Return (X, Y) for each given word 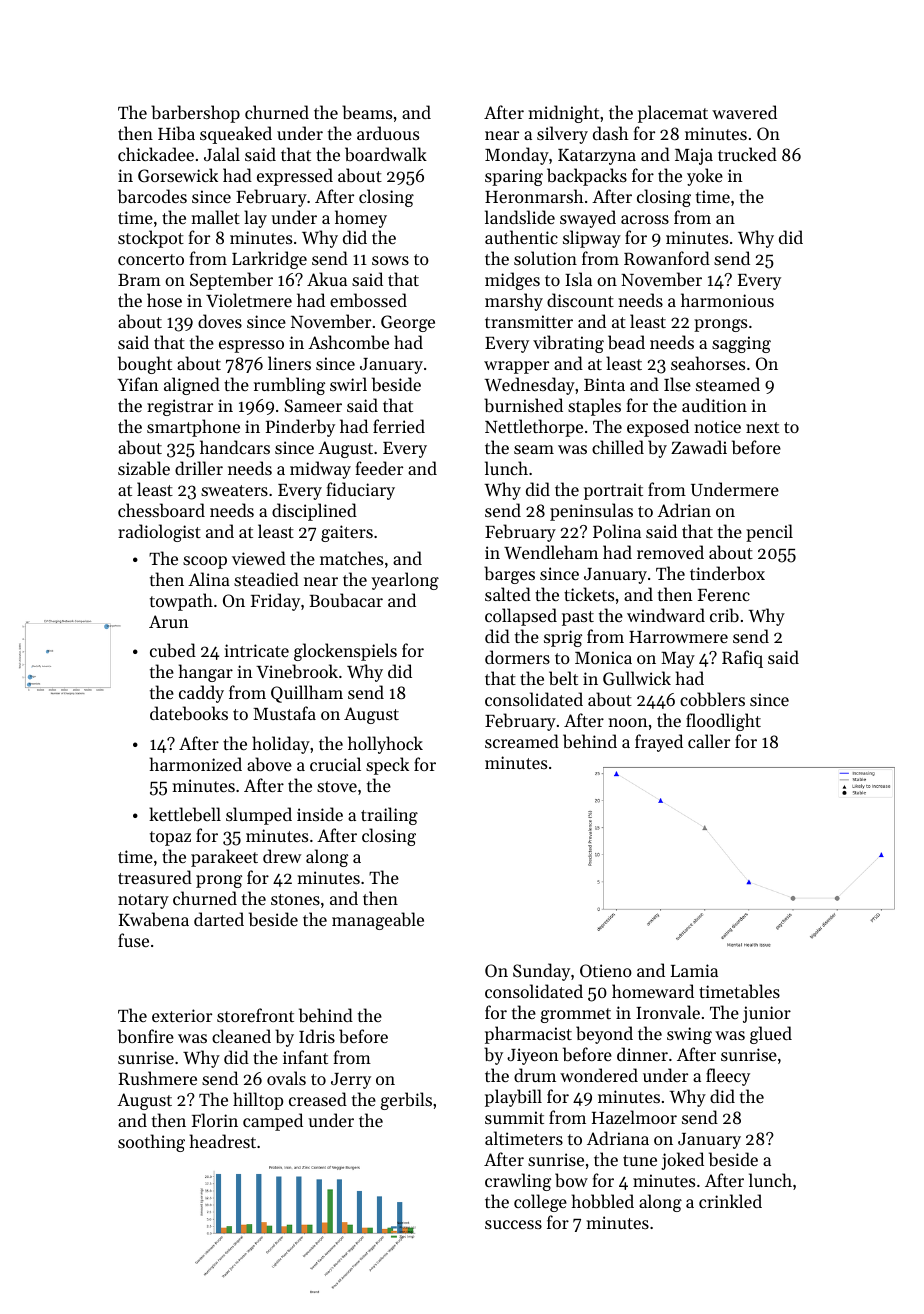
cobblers (712, 699)
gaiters (347, 533)
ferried (399, 426)
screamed (522, 741)
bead (626, 342)
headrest (223, 1141)
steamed (728, 384)
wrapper (516, 367)
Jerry (351, 1081)
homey (361, 219)
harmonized (196, 764)
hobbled (603, 1201)
